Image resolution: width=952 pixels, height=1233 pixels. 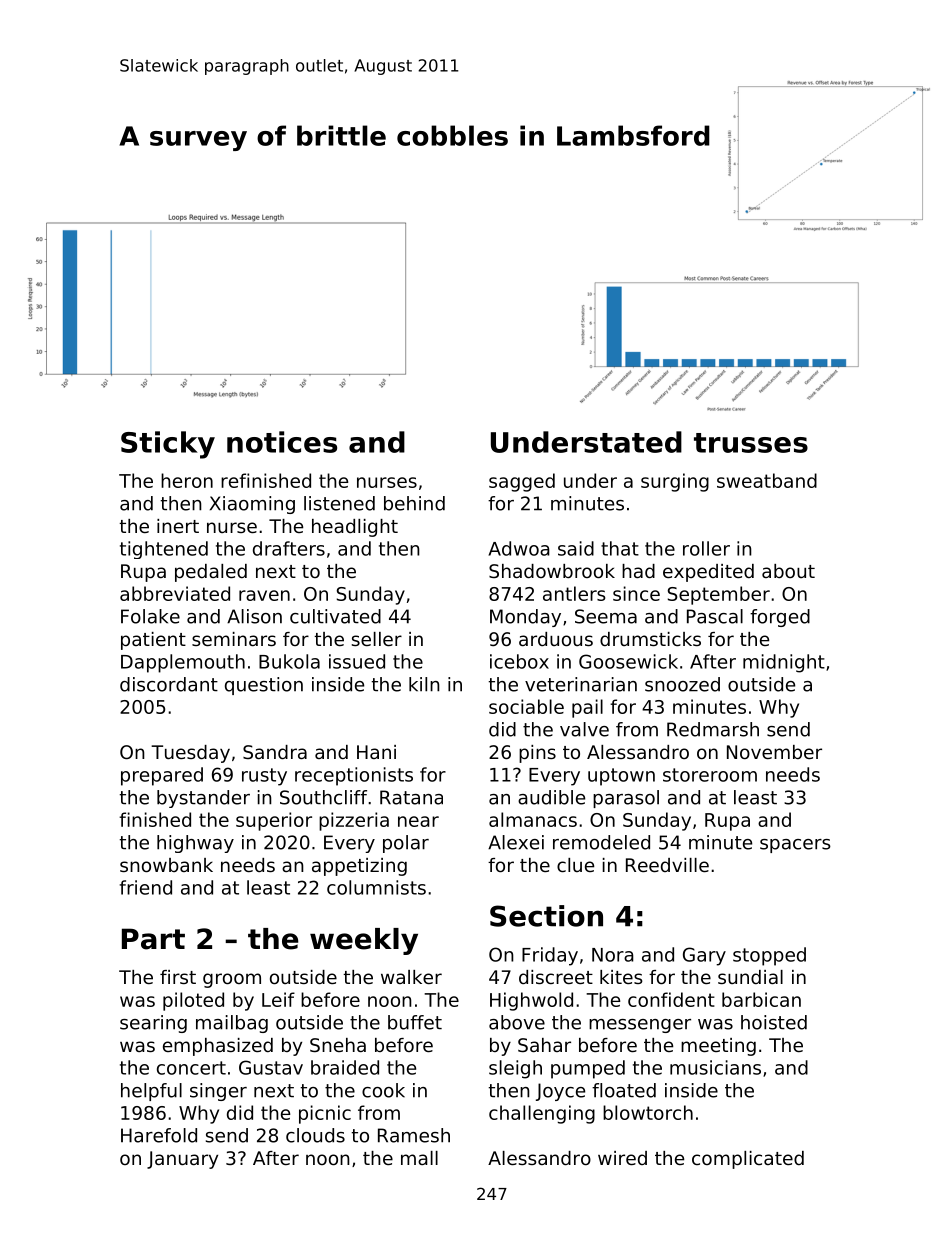 I want to click on midnight, so click(x=784, y=663).
